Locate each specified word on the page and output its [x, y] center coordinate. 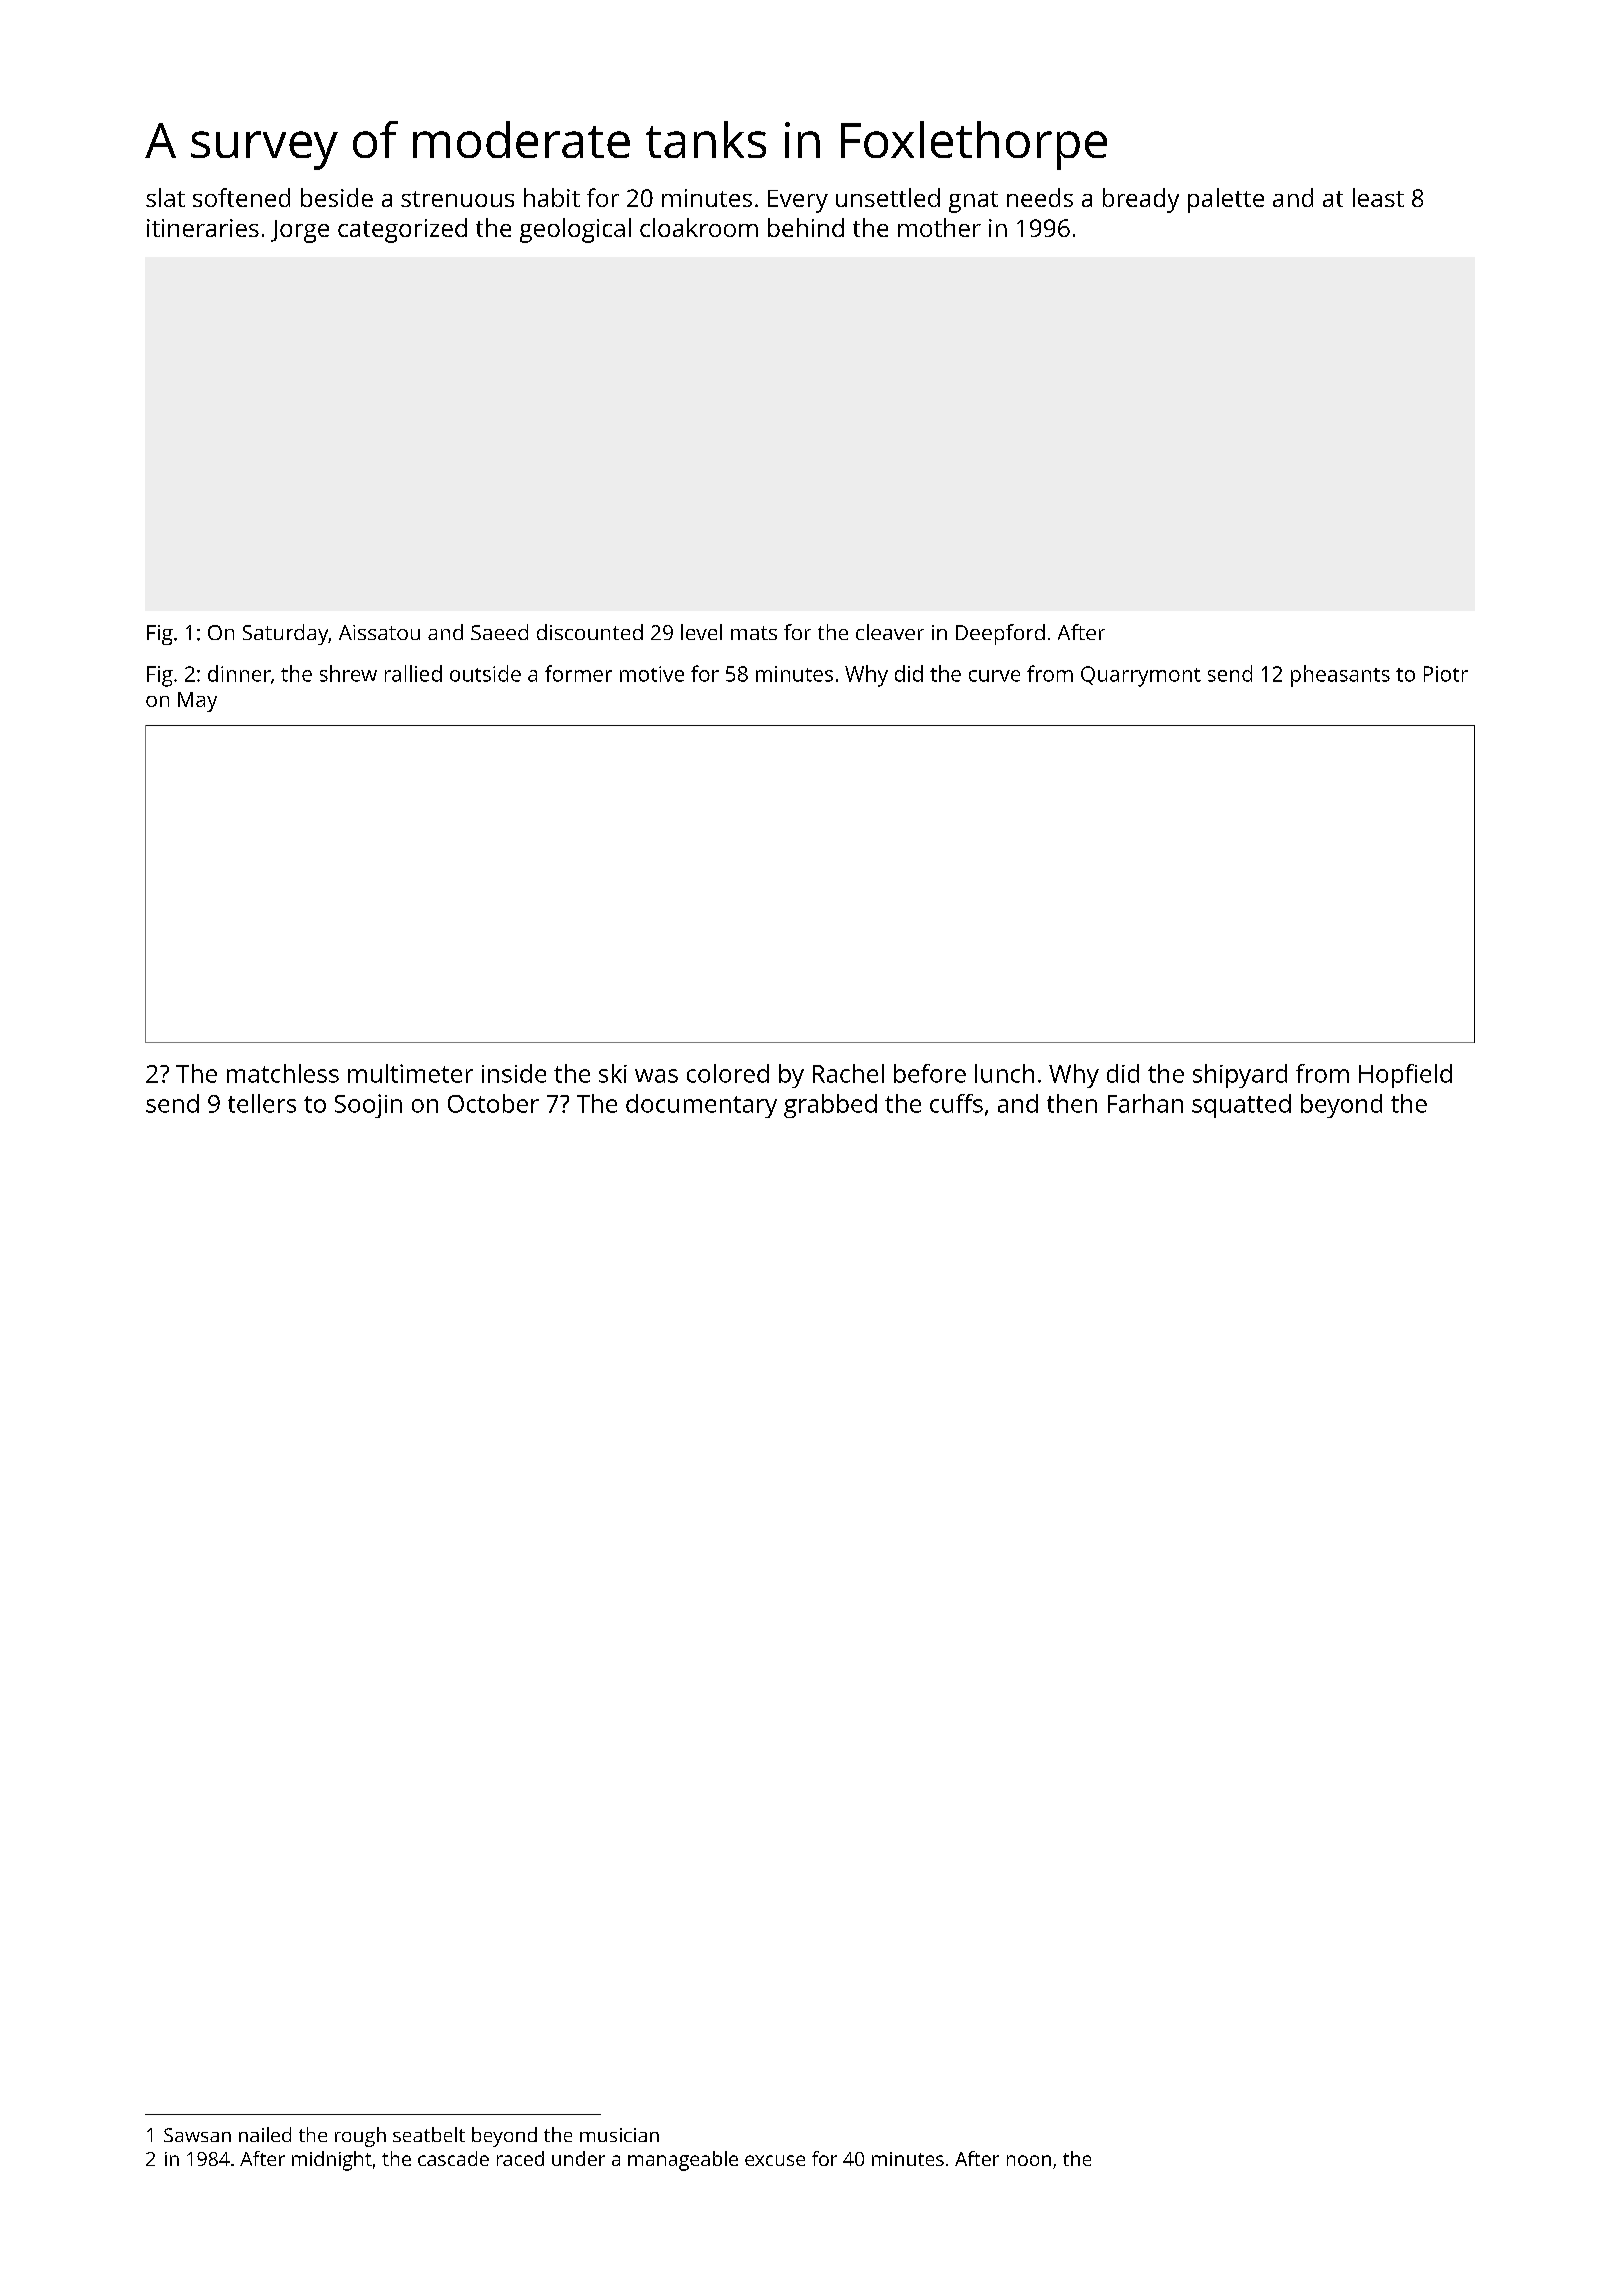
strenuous [457, 199]
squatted [1241, 1106]
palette [1226, 200]
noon [1029, 2160]
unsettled [888, 197]
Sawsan [197, 2135]
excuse [775, 2160]
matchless [283, 1073]
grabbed [830, 1106]
